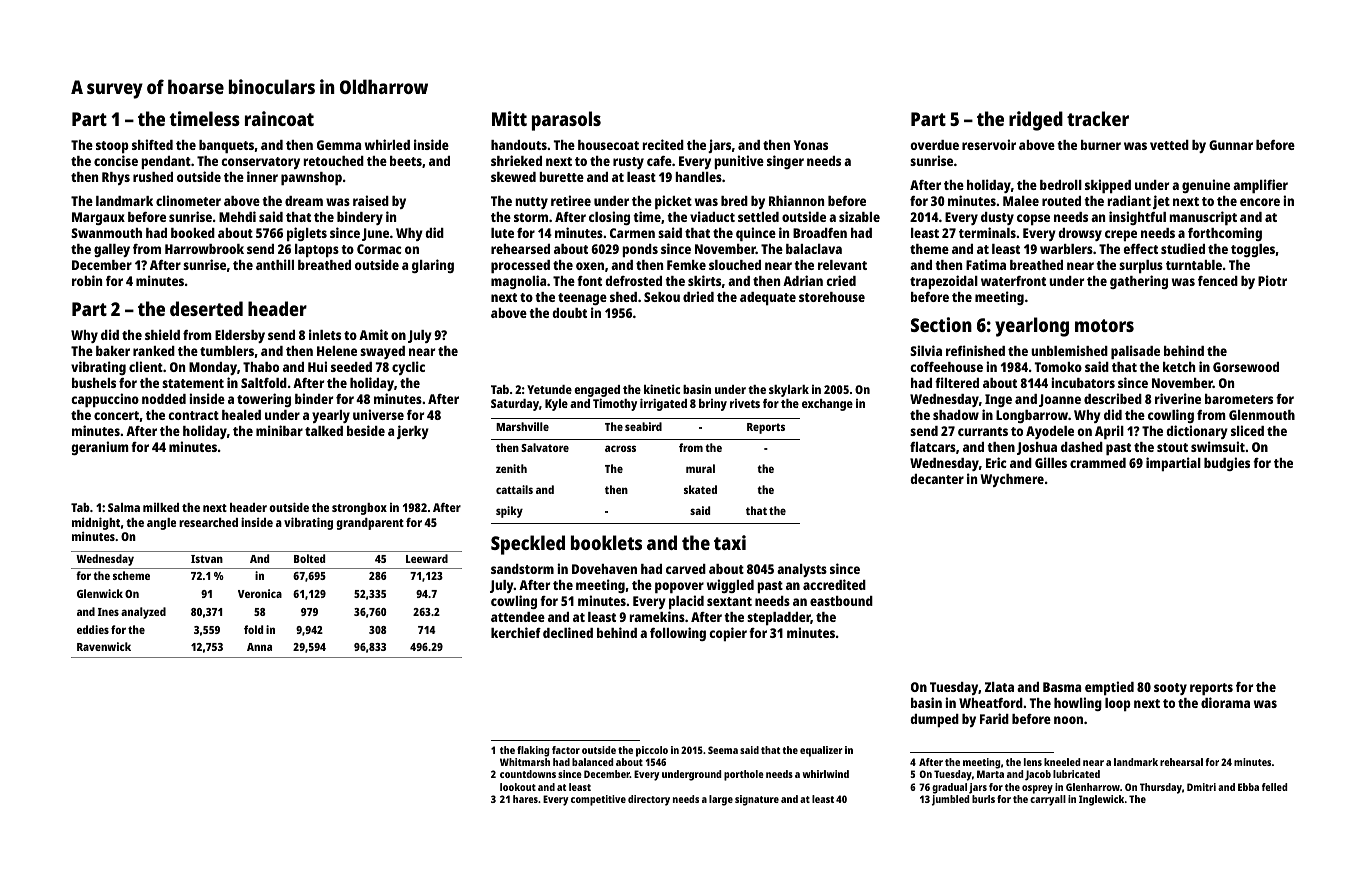 The image size is (1372, 887). I want to click on universe, so click(378, 414).
